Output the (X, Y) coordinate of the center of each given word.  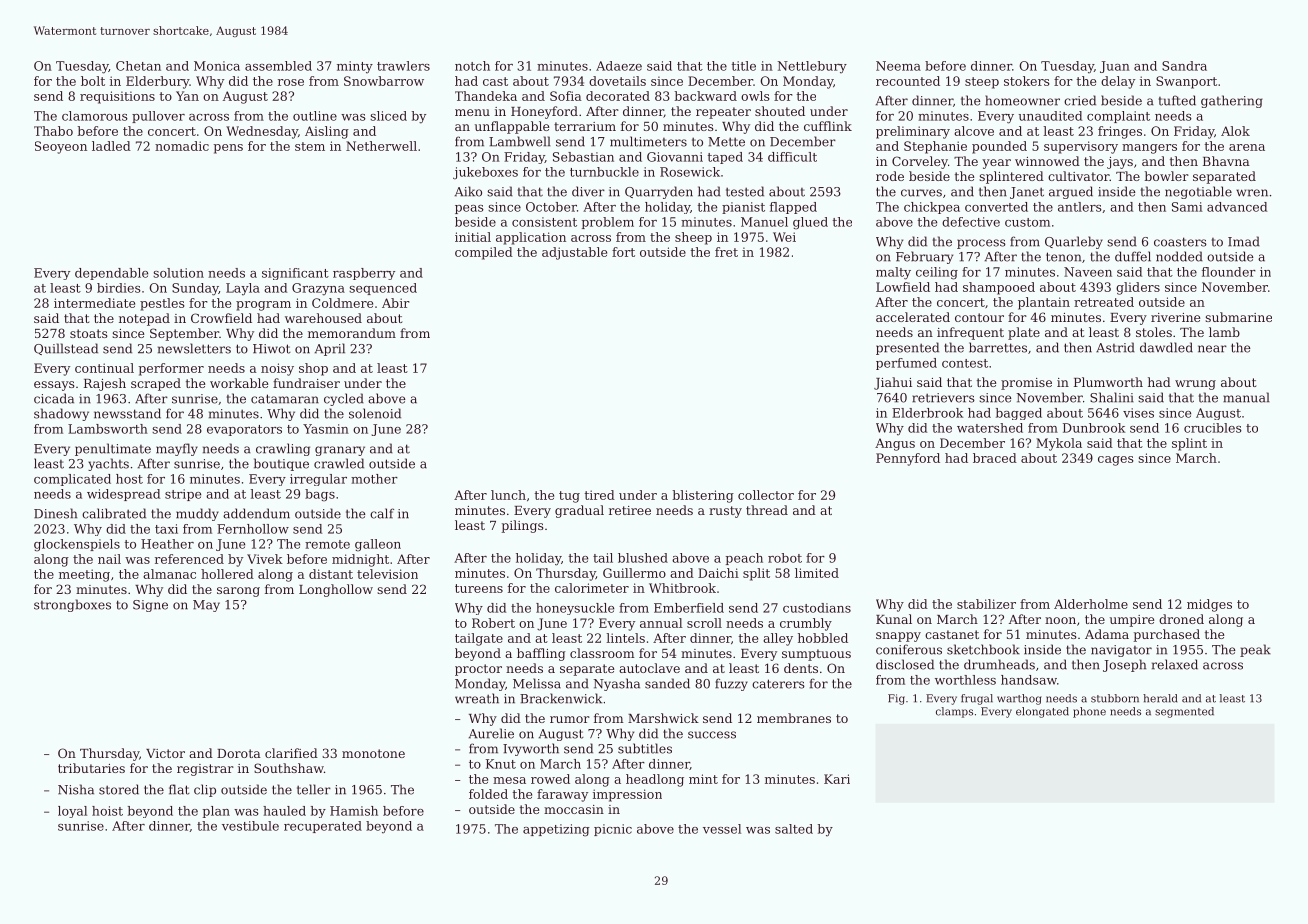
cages (1115, 461)
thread (767, 510)
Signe (150, 606)
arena (1247, 147)
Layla (243, 289)
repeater (723, 113)
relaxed (1175, 664)
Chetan (138, 66)
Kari (837, 779)
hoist (107, 811)
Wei (784, 237)
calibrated (114, 513)
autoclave (649, 668)
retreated (1104, 302)
